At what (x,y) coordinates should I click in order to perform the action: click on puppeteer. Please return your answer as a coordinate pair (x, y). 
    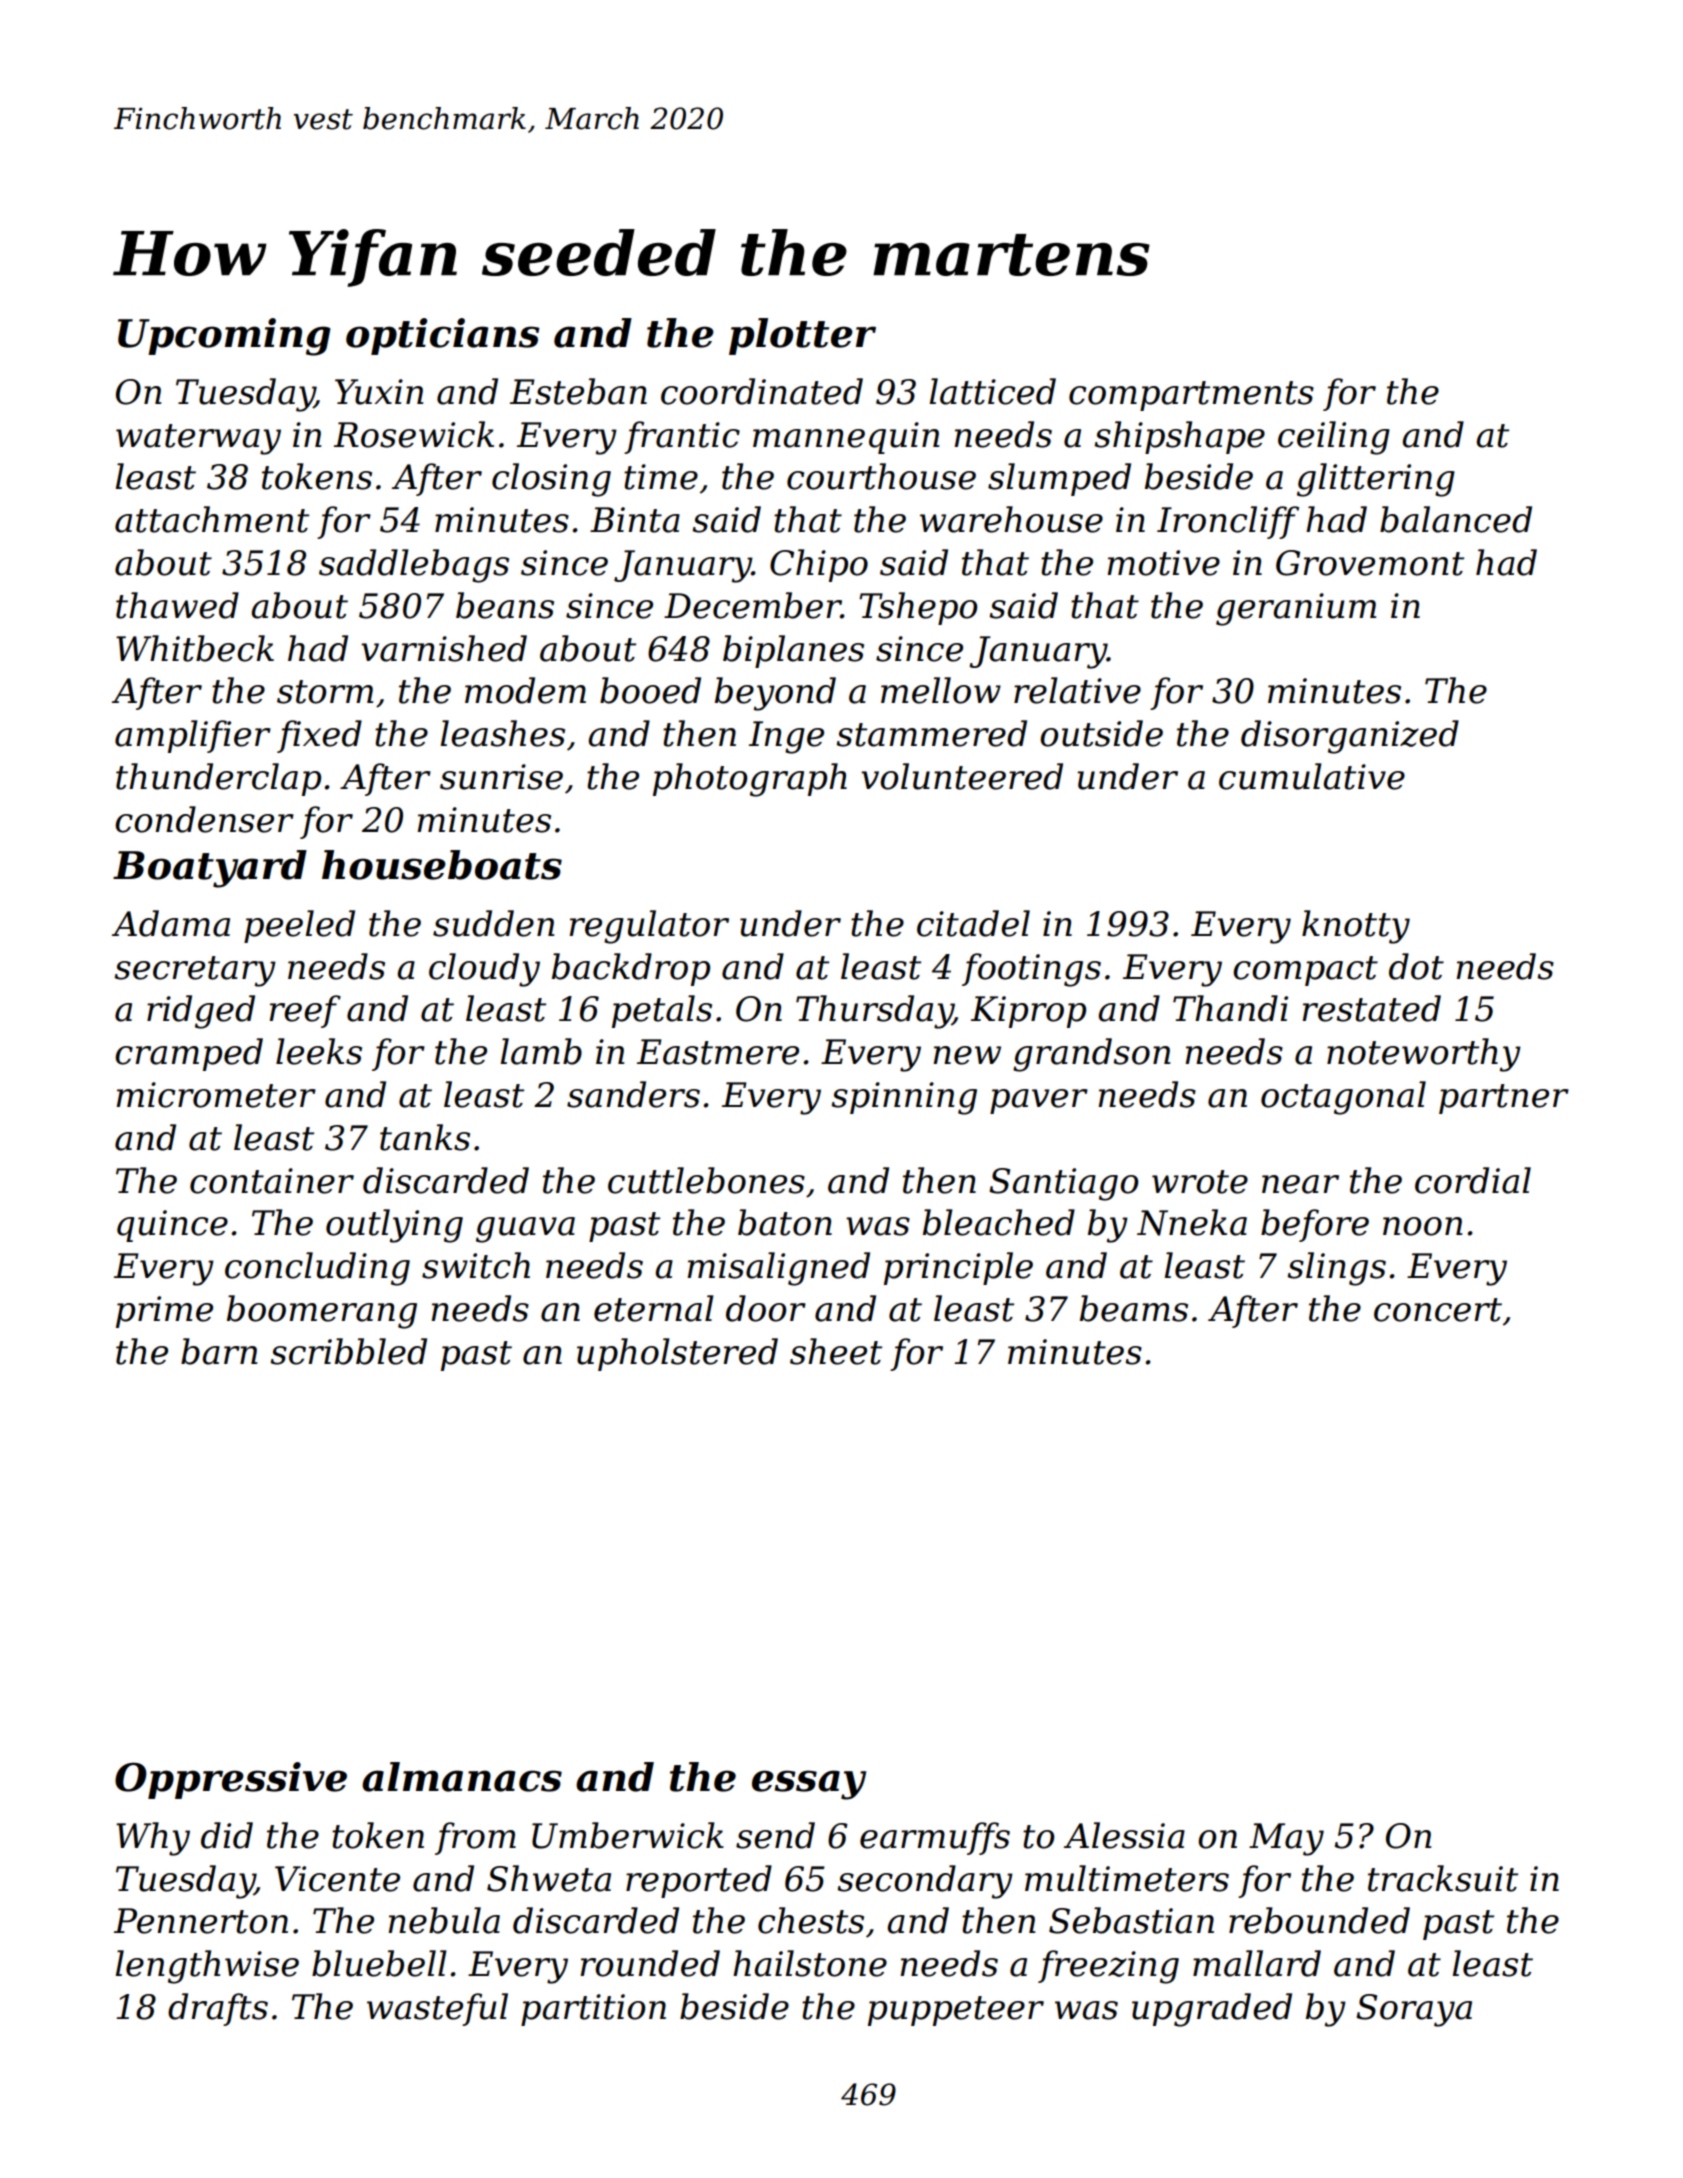
    Looking at the image, I should click on (956, 2011).
